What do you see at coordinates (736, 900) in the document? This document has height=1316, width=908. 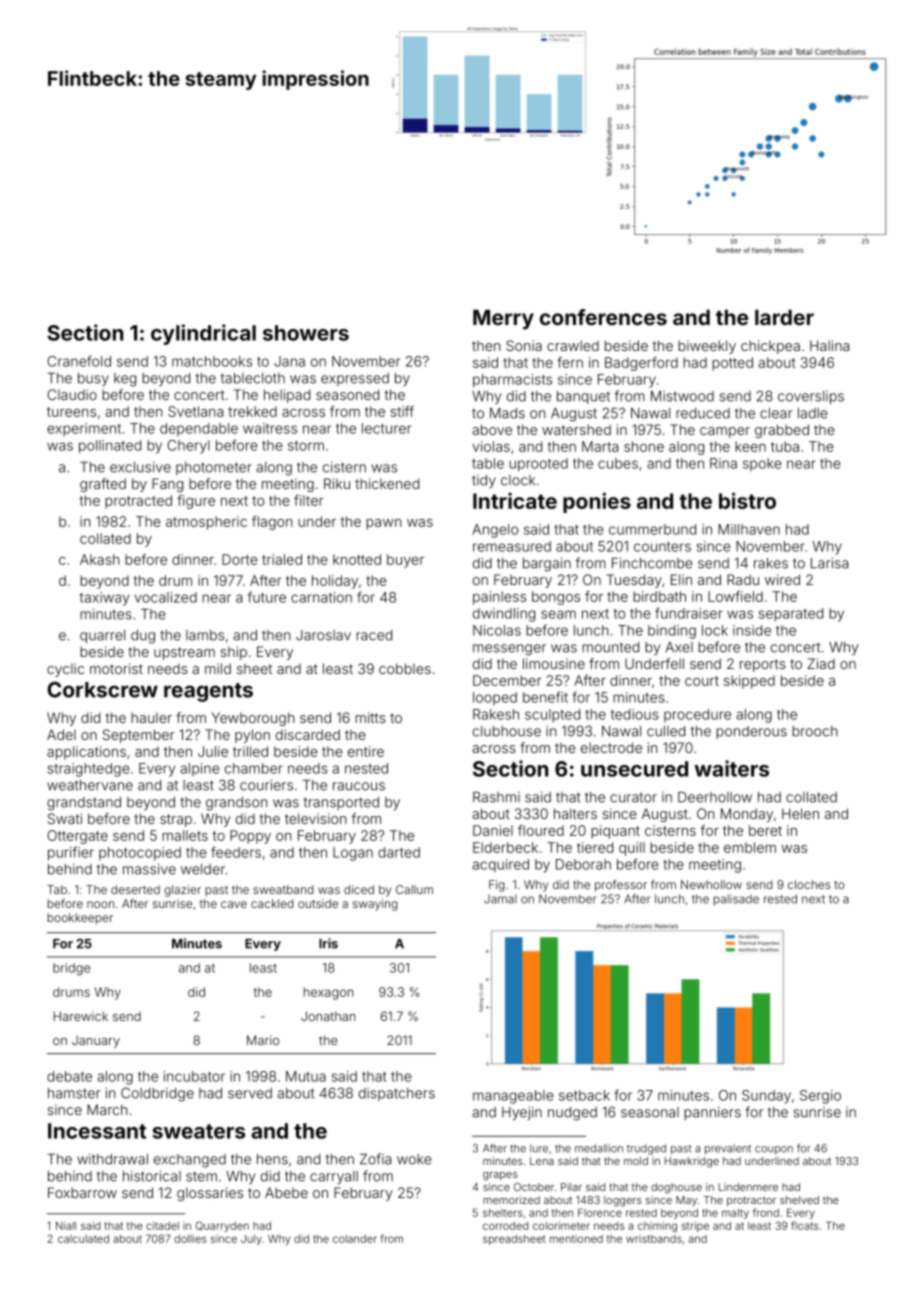 I see `palisade` at bounding box center [736, 900].
